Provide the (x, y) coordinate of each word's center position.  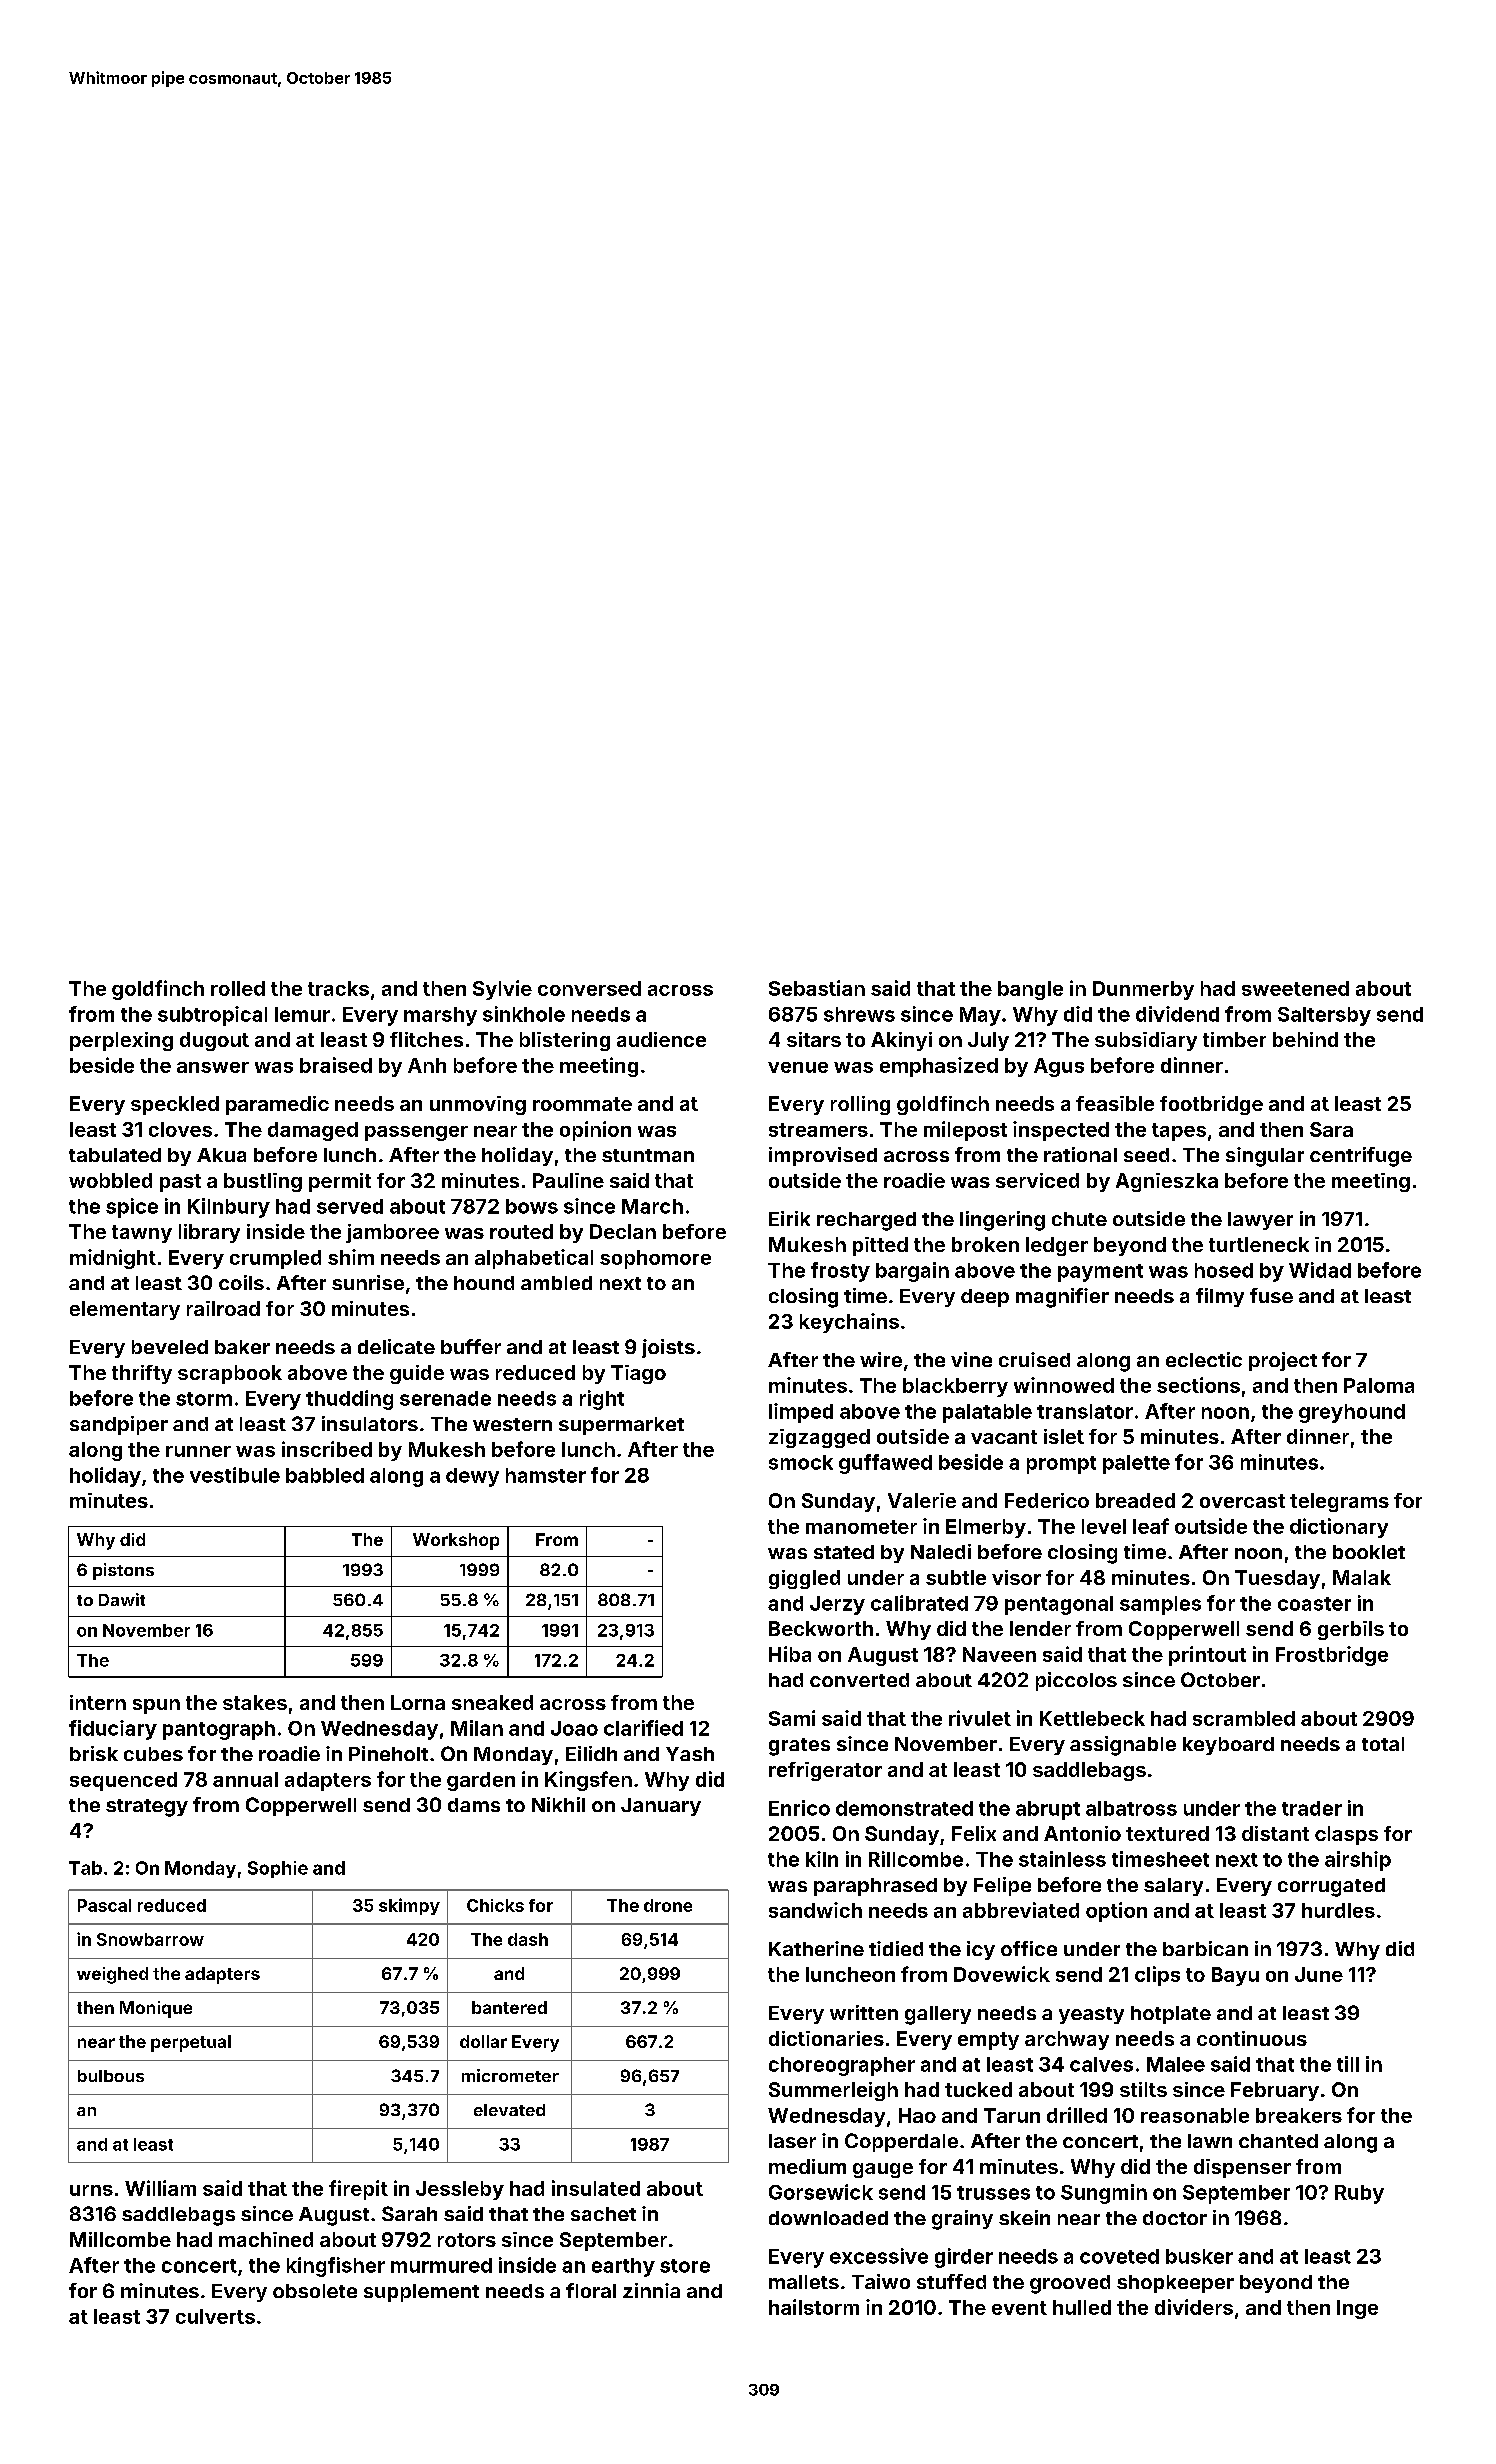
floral (591, 2290)
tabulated (115, 1155)
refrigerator (825, 1771)
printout (1207, 1656)
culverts (215, 2316)
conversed (589, 988)
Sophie (278, 1869)
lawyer (1260, 1221)
